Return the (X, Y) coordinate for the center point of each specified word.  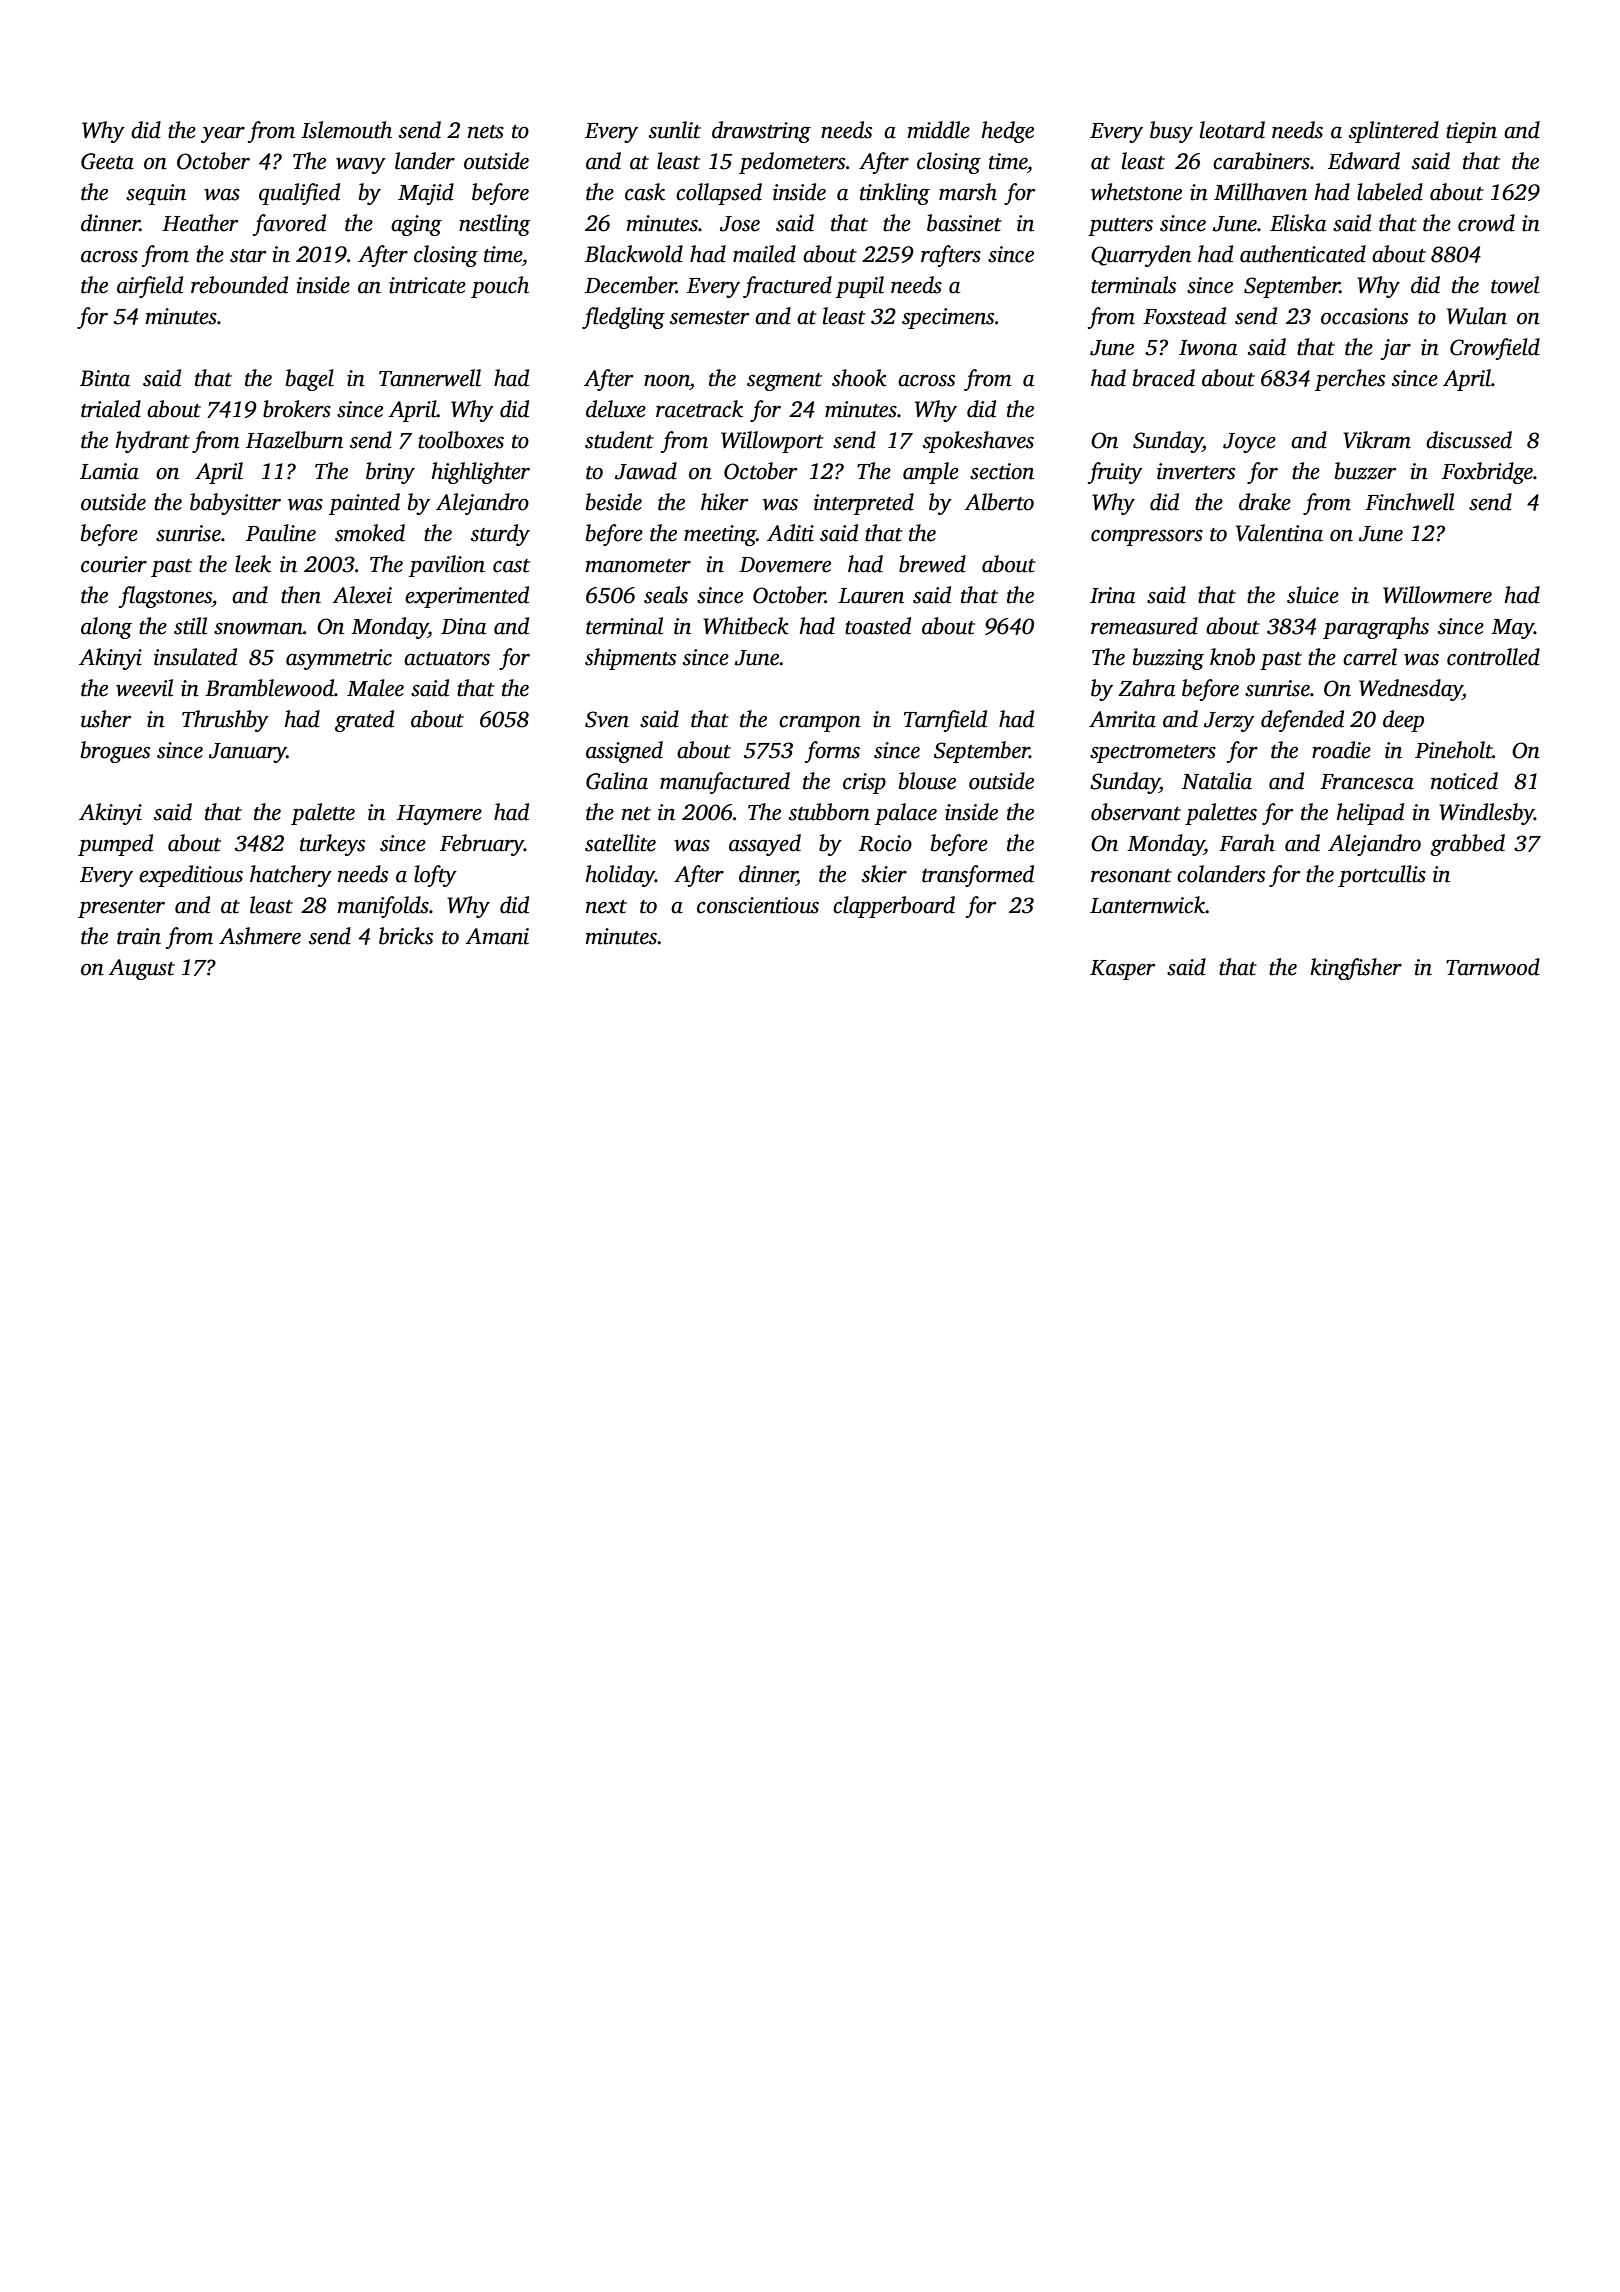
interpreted (864, 504)
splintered (1394, 132)
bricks (406, 936)
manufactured (725, 783)
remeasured (1144, 626)
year (223, 135)
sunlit (675, 130)
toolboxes (461, 440)
